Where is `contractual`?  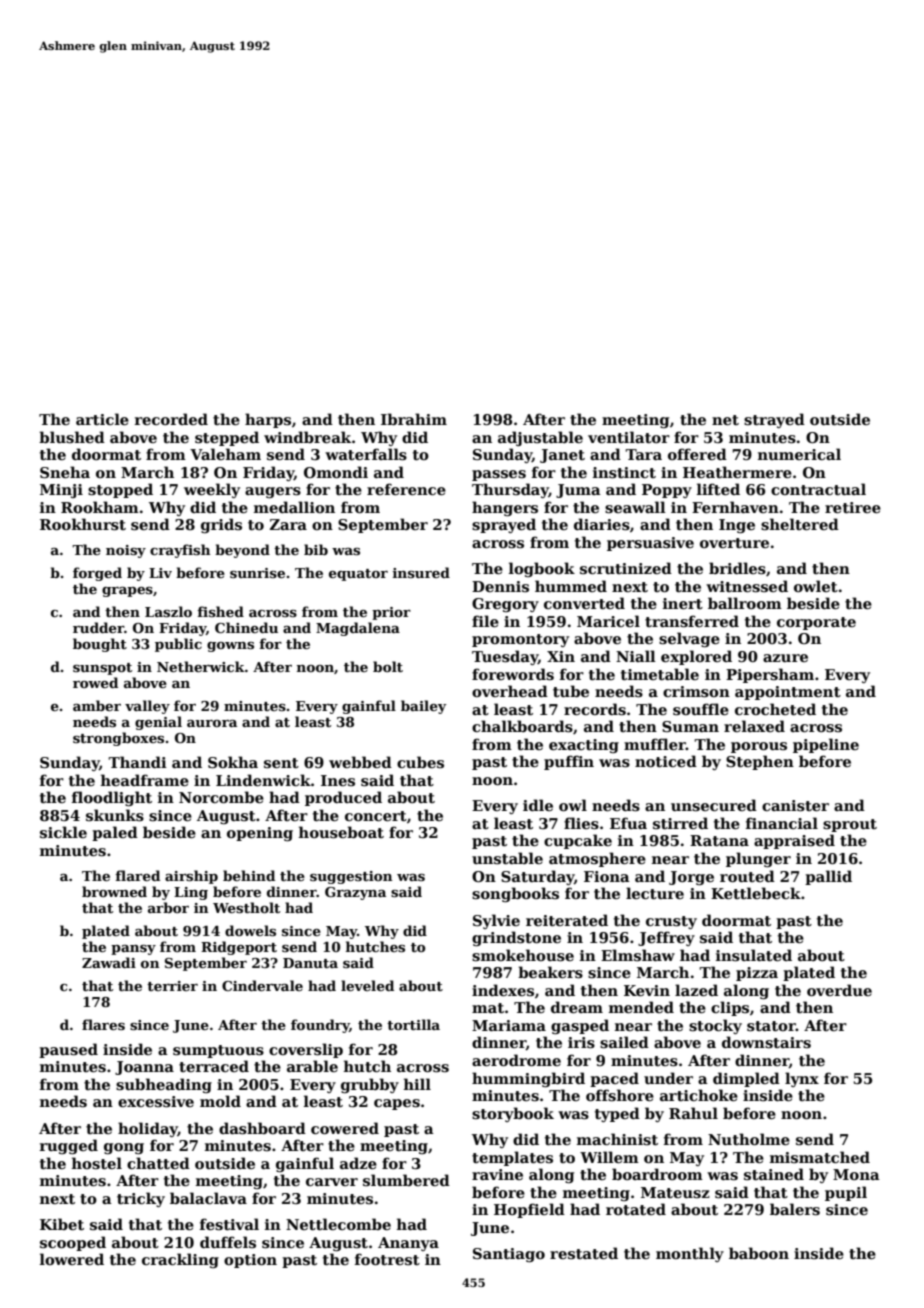 contractual is located at coordinates (818, 489).
